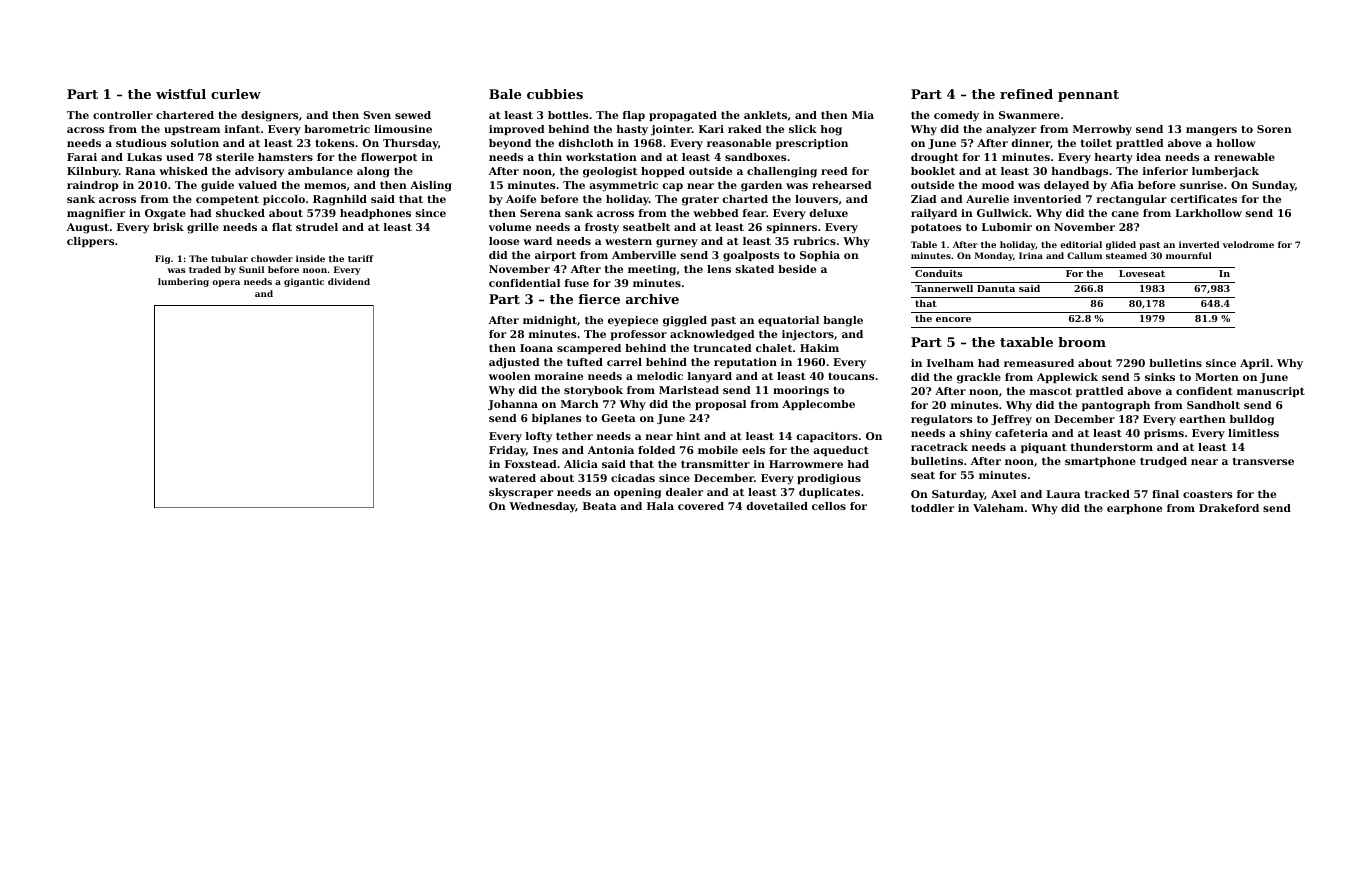 This screenshot has height=887, width=1372. Describe the element at coordinates (979, 378) in the screenshot. I see `grackle` at that location.
